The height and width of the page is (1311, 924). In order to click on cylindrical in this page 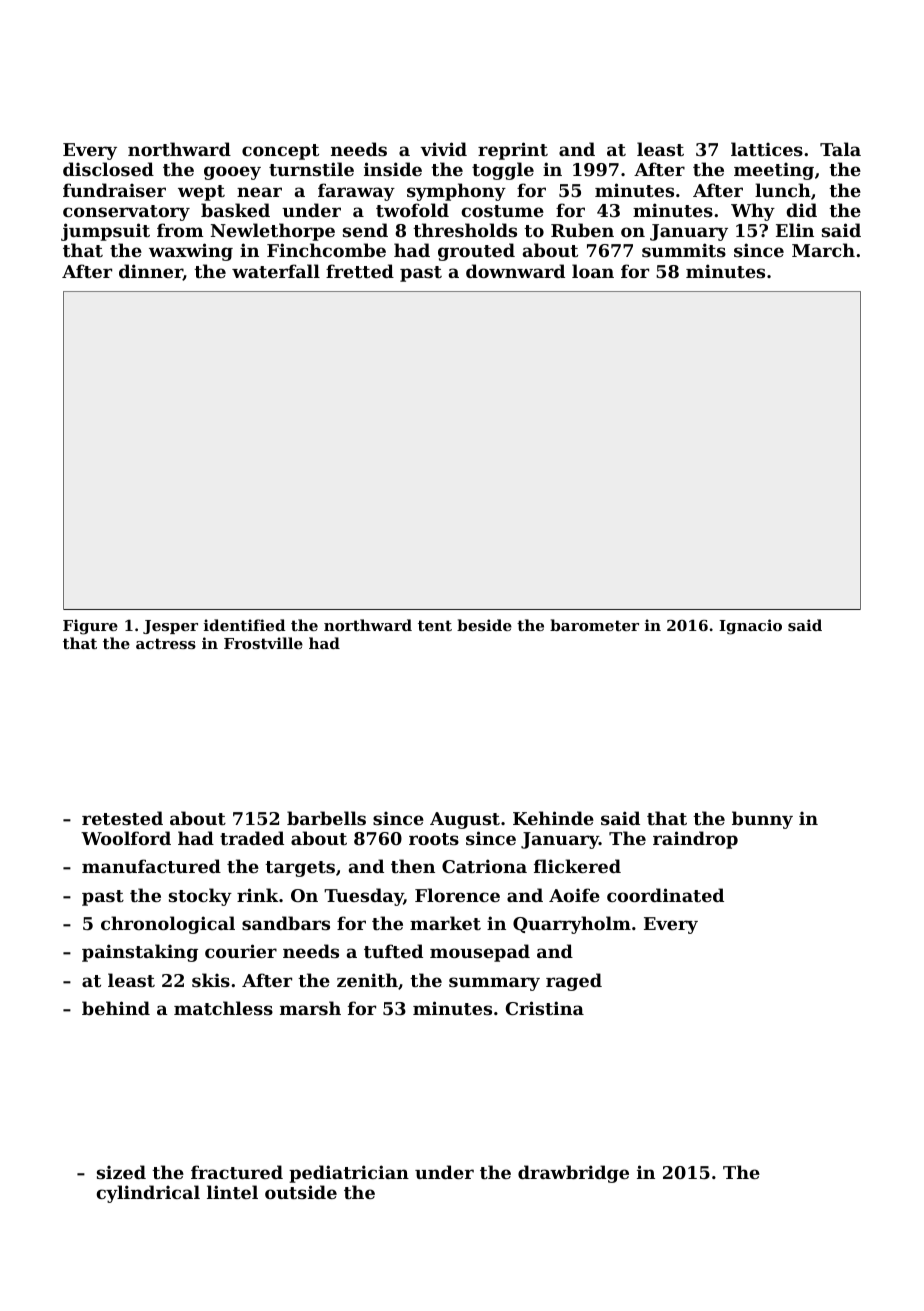, I will do `click(148, 1194)`.
